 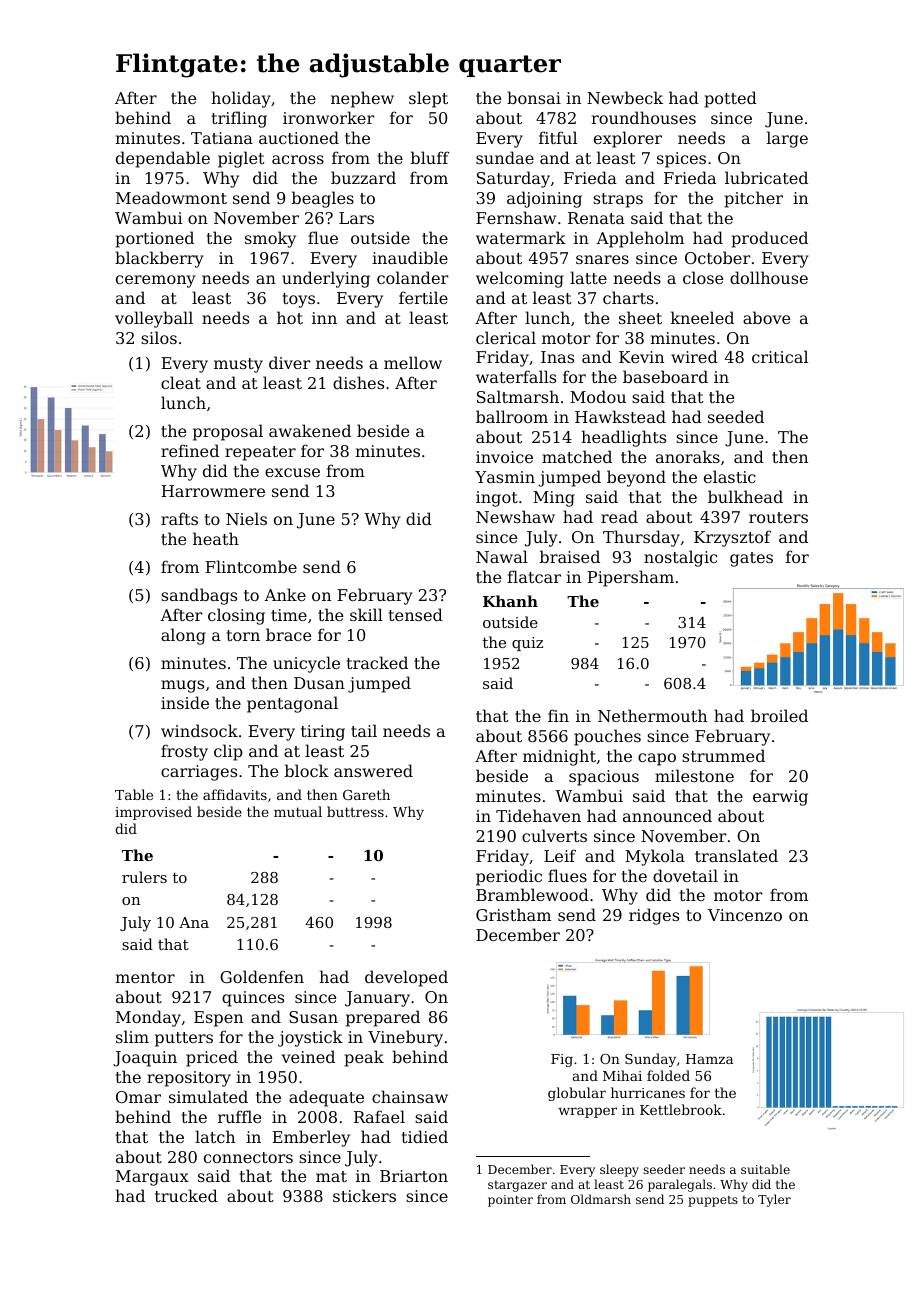 I want to click on holiday, so click(x=241, y=99).
